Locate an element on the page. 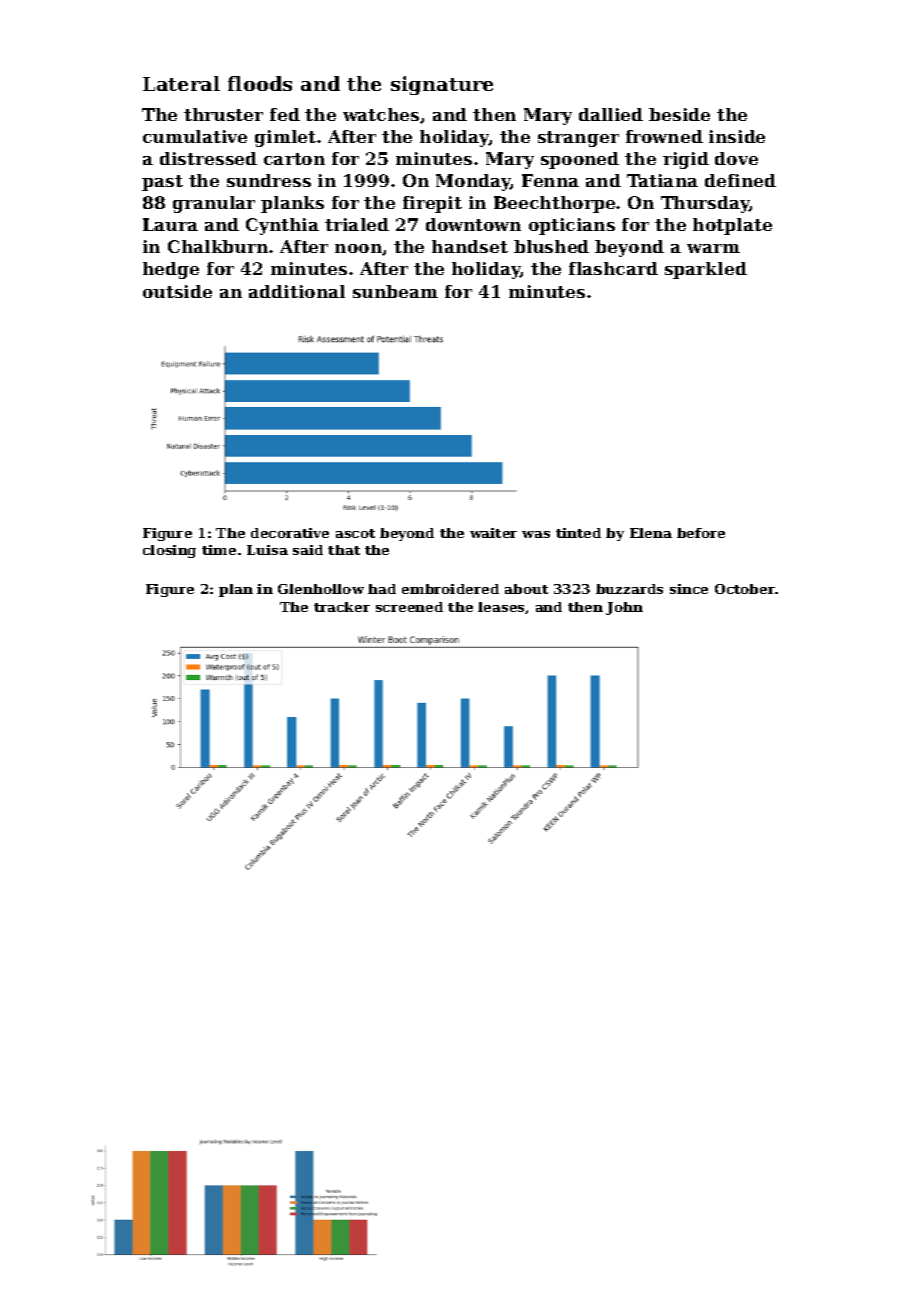  tracker is located at coordinates (342, 607).
